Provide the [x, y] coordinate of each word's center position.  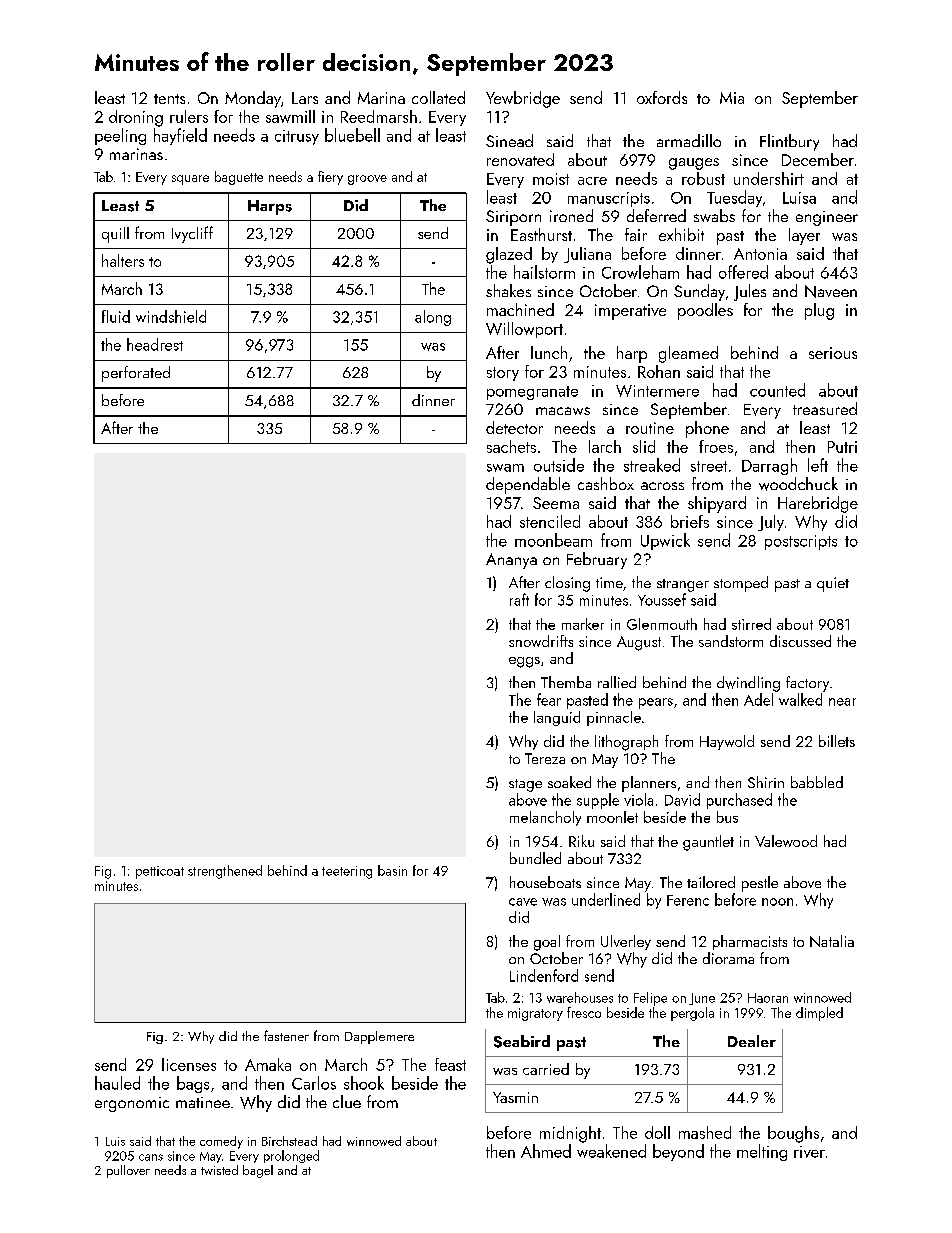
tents [169, 99]
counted [777, 390]
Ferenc [688, 900]
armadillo [689, 140]
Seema [556, 503]
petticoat [160, 872]
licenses [189, 1064]
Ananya [511, 561]
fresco [584, 1012]
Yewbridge [523, 99]
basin [392, 870]
